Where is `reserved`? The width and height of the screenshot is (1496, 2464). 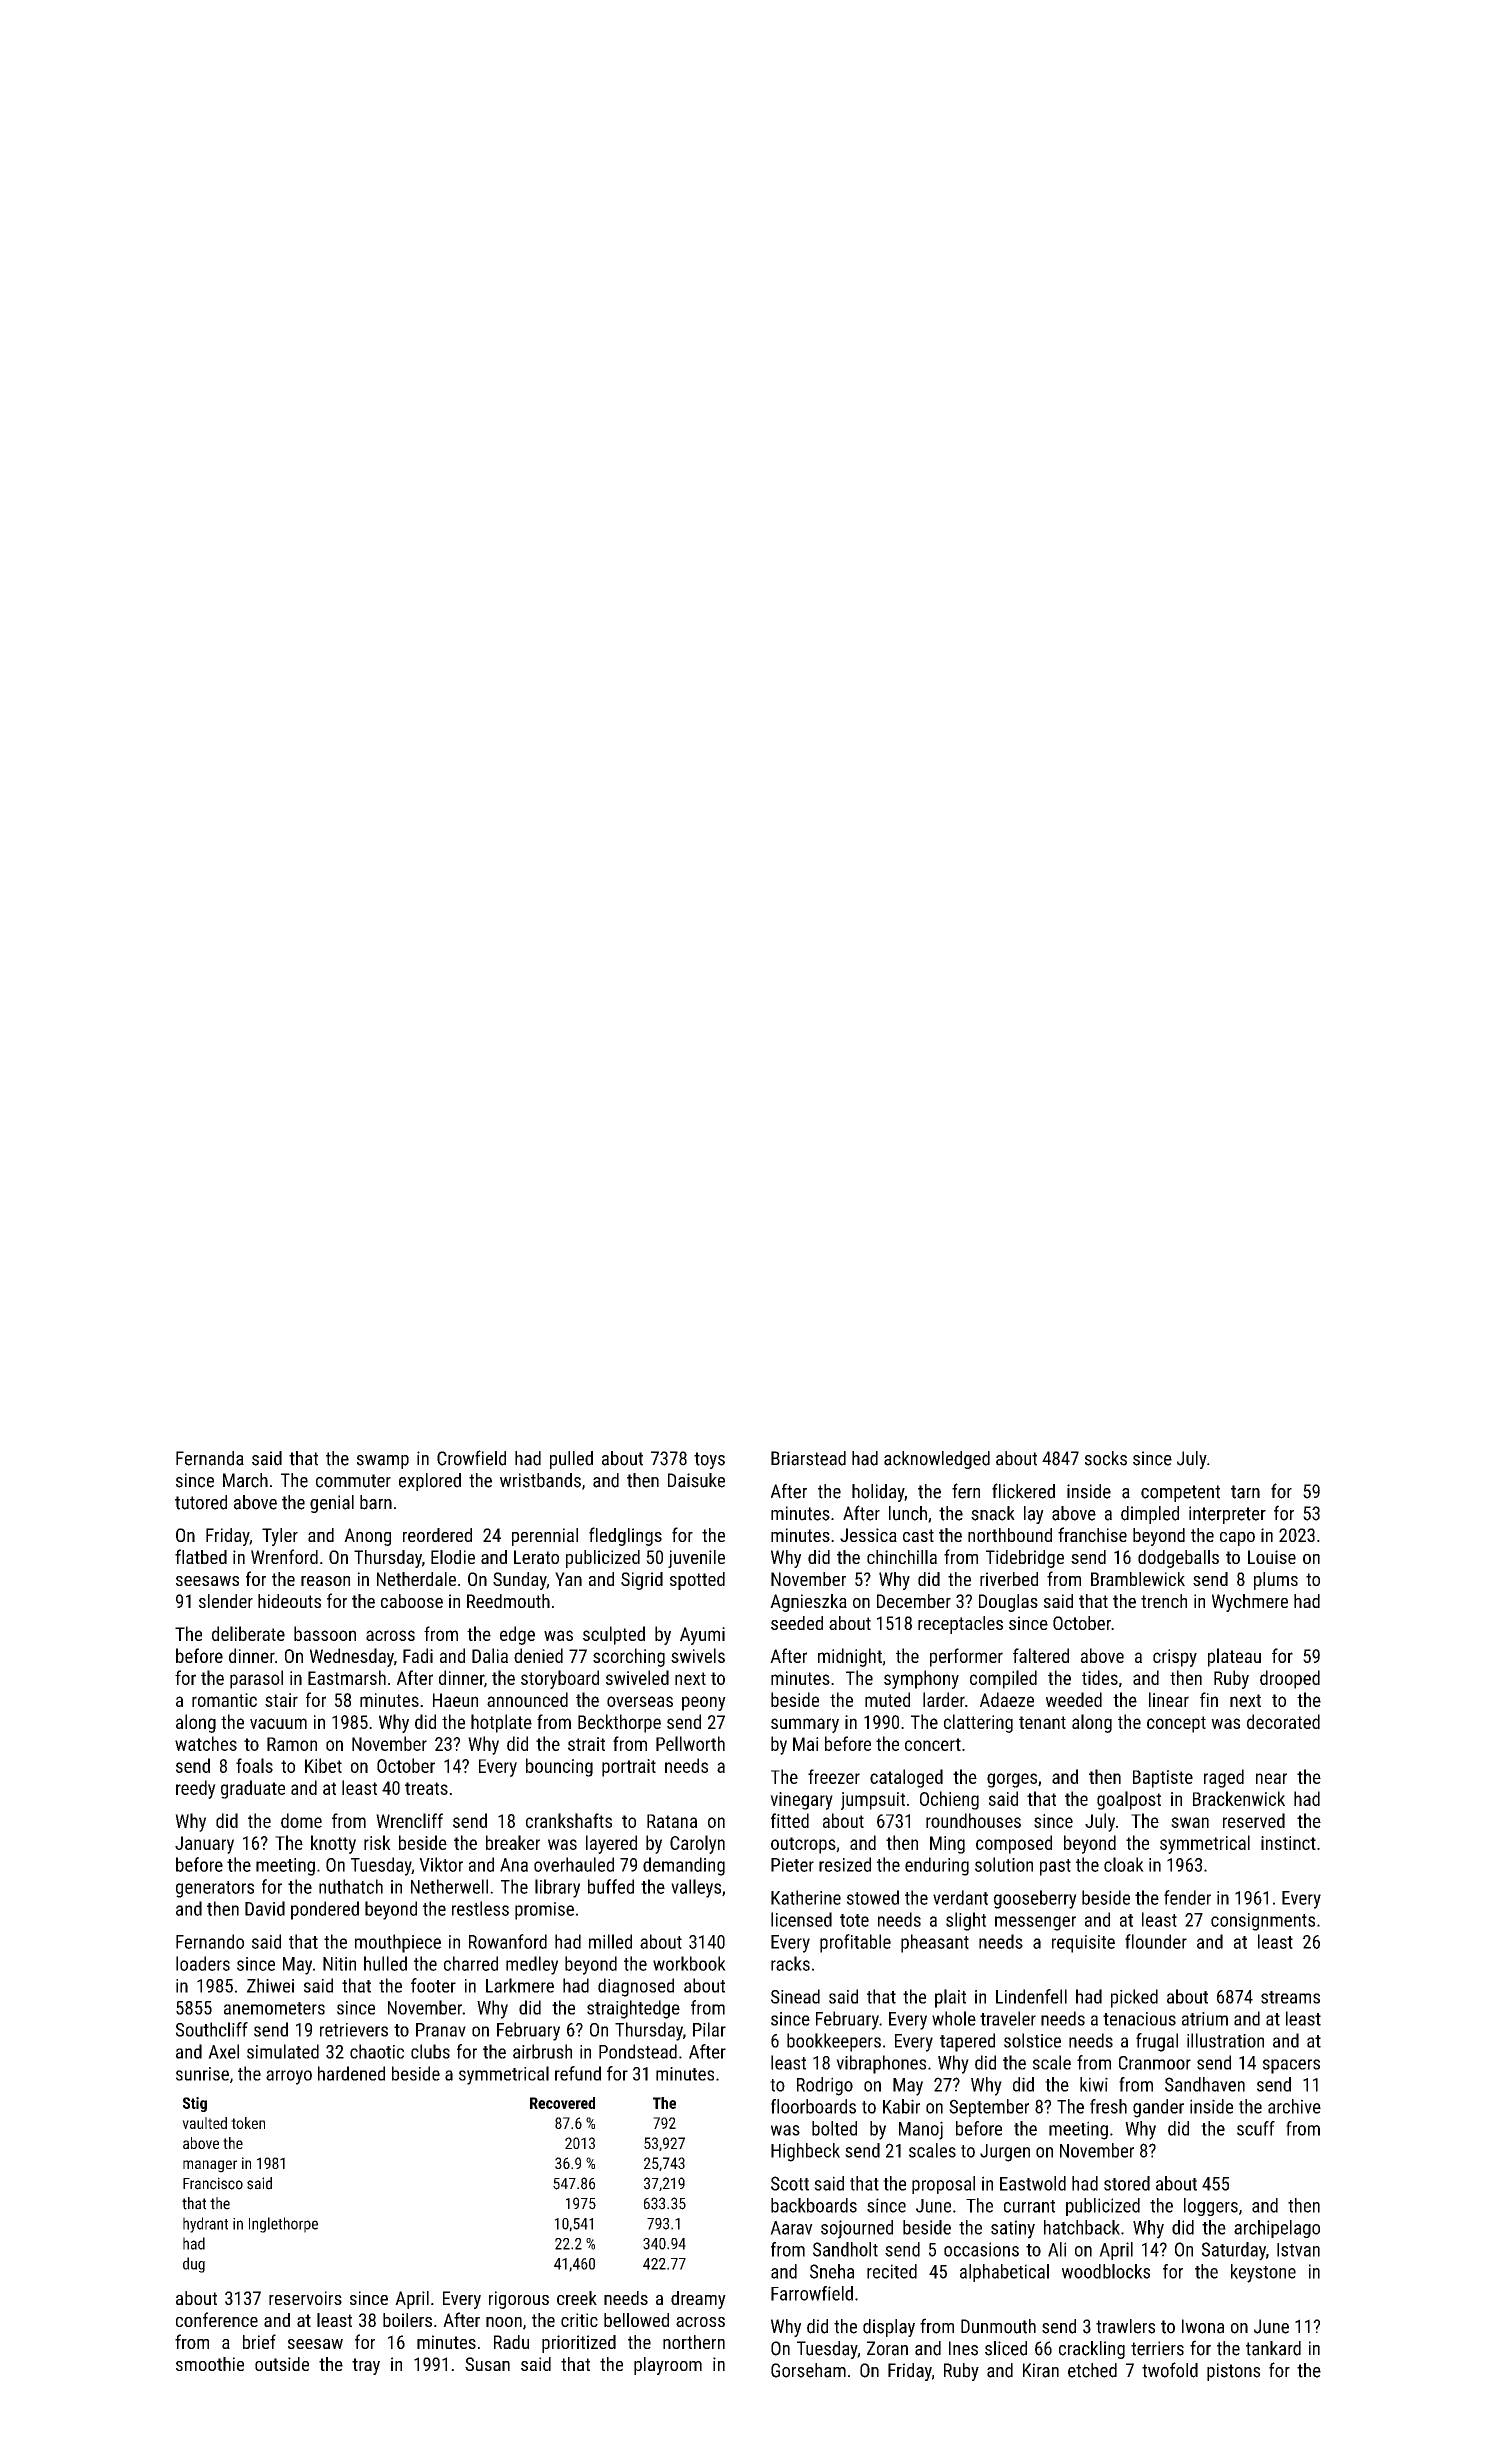 reserved is located at coordinates (1254, 1820).
